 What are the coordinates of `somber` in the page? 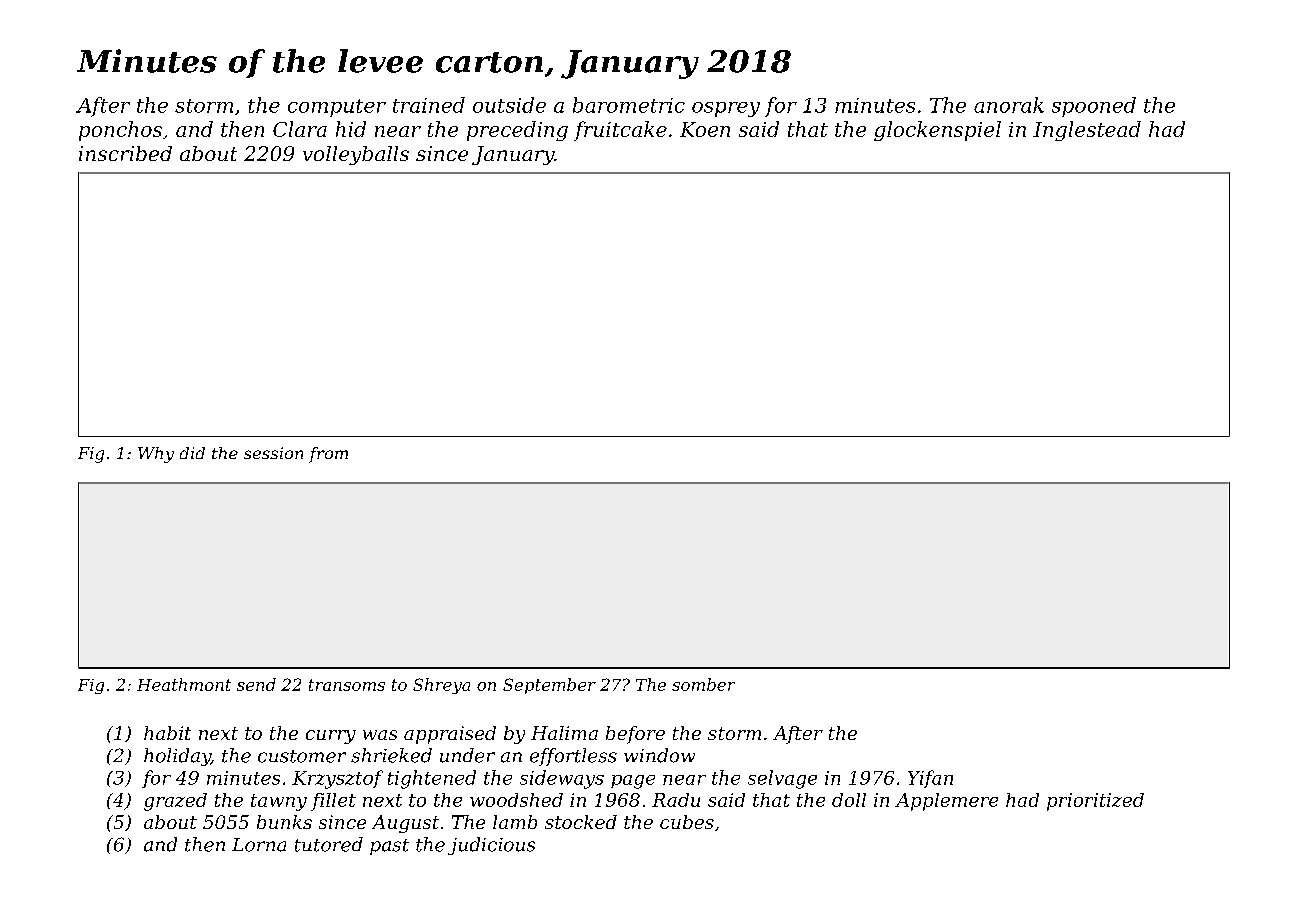 It's located at (703, 684).
